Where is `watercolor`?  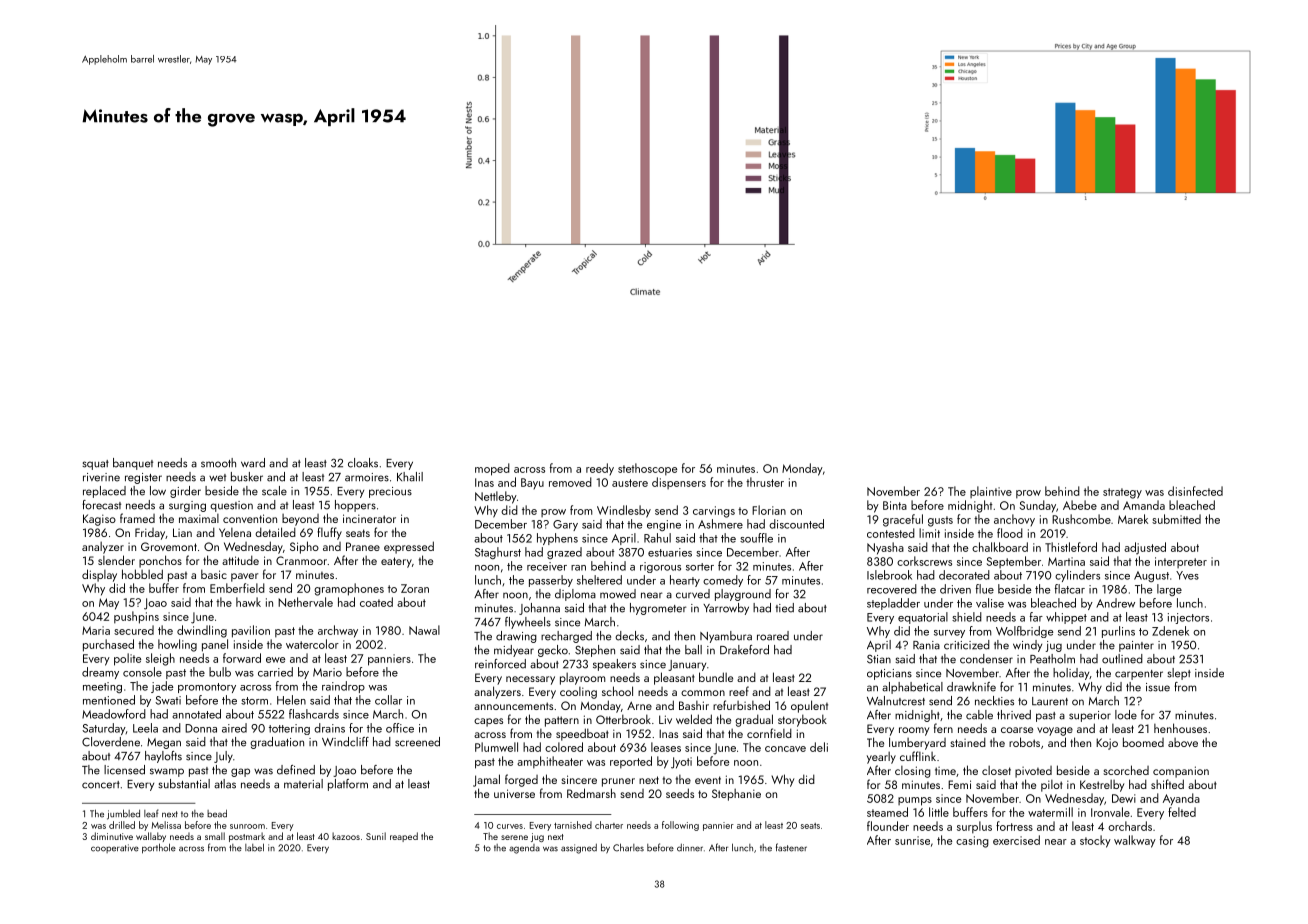 watercolor is located at coordinates (312, 644).
